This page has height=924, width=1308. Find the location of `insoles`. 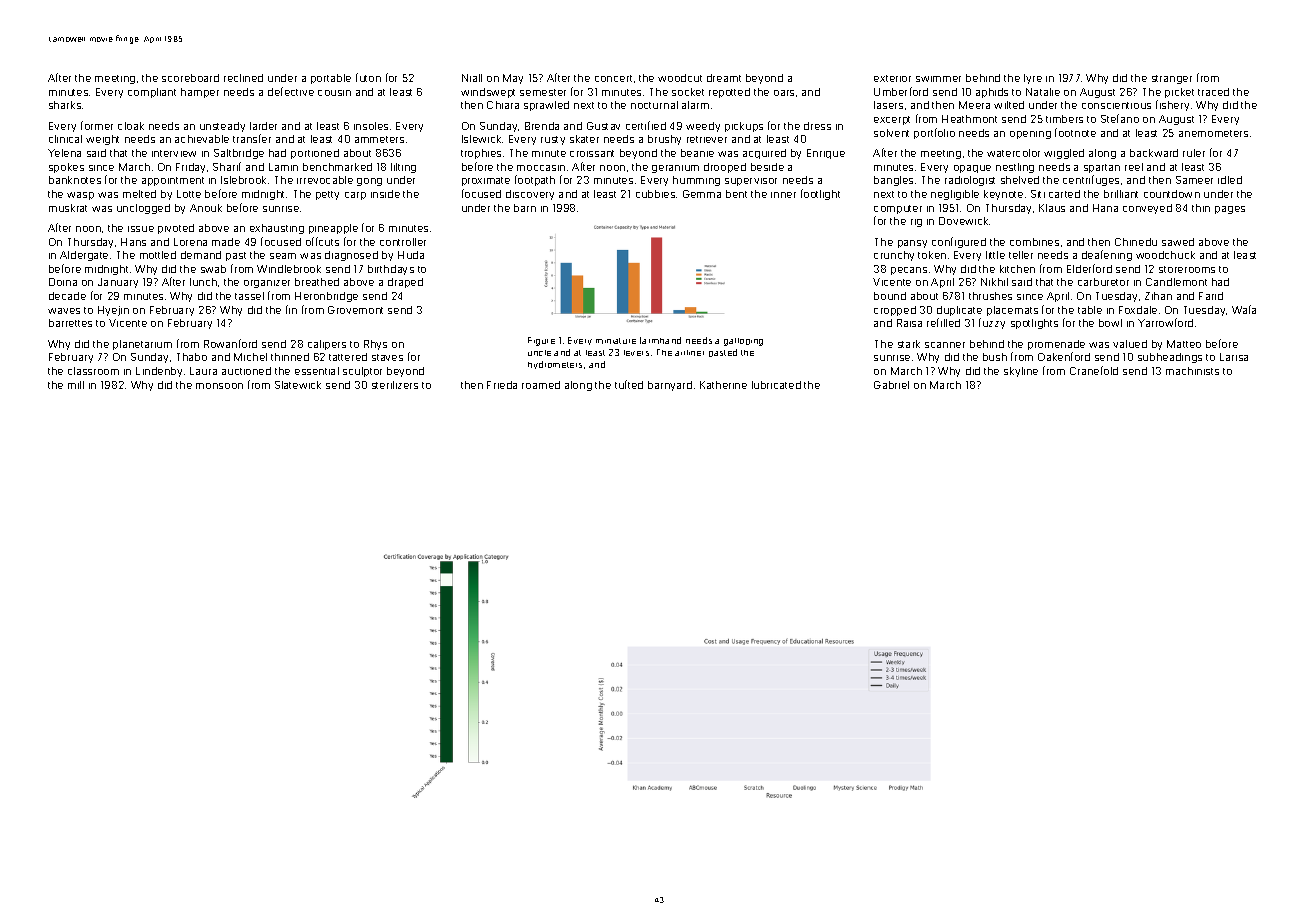

insoles is located at coordinates (371, 126).
